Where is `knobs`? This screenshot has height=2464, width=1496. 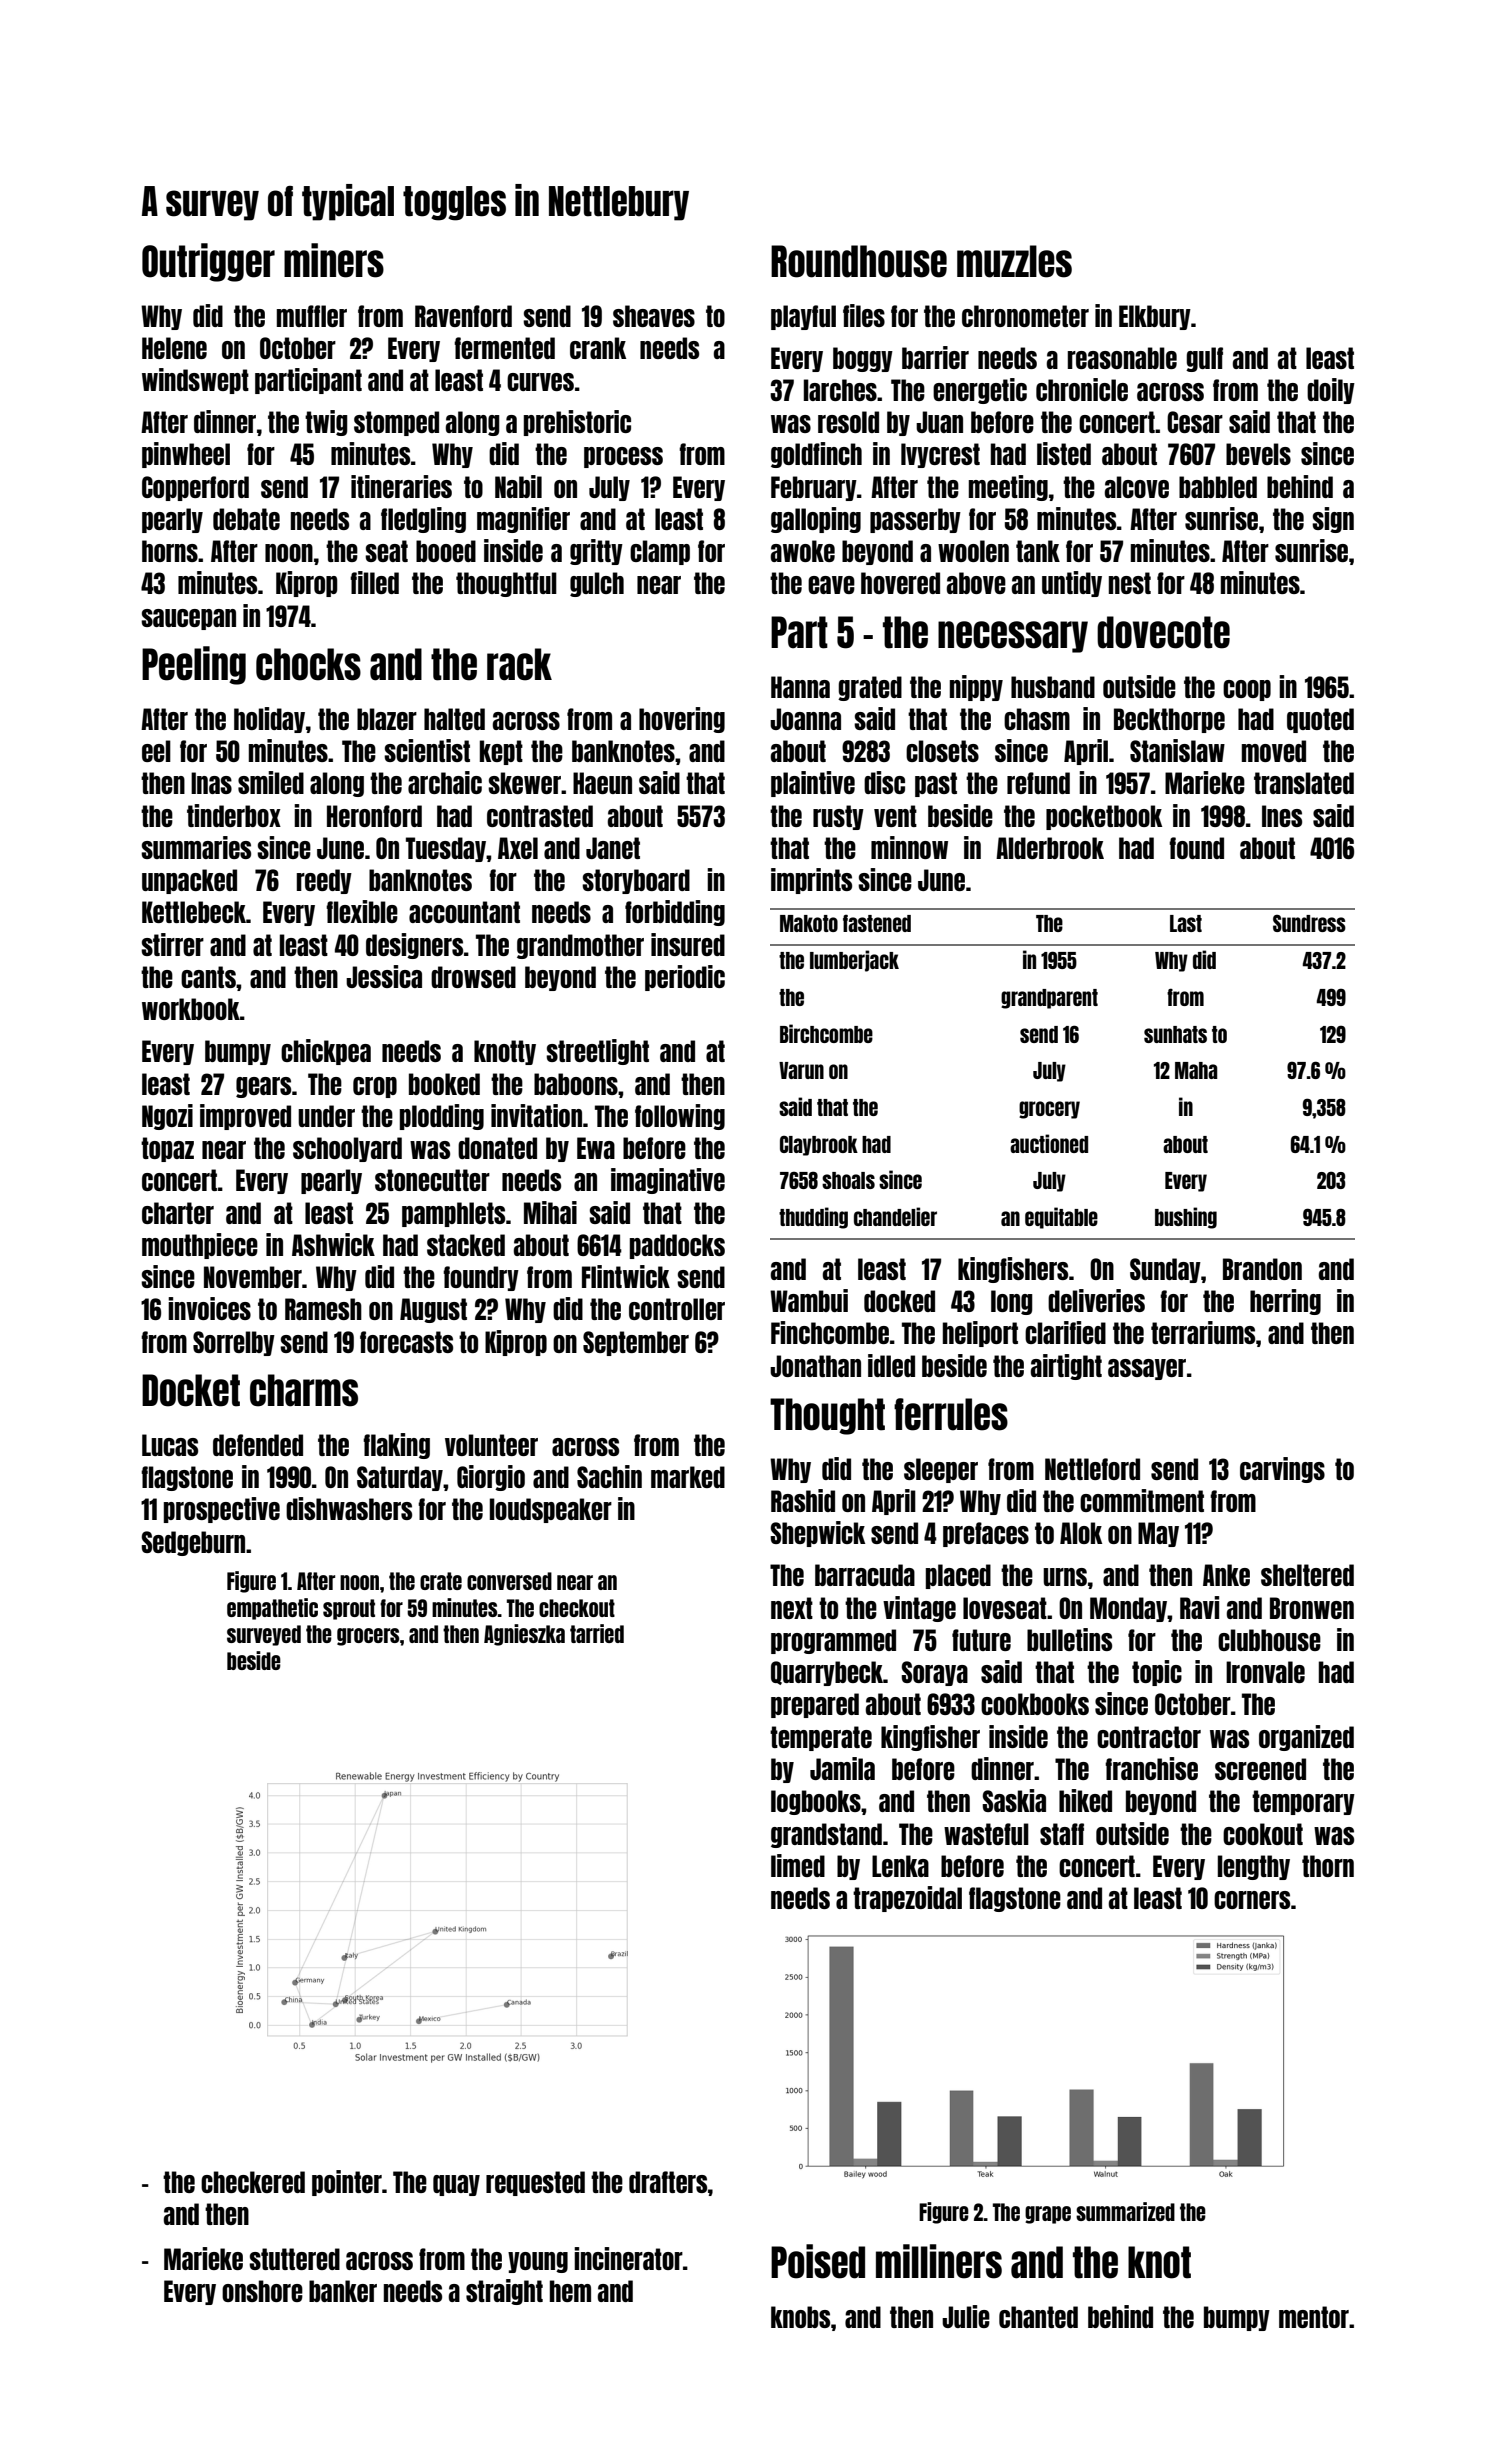 knobs is located at coordinates (800, 2317).
